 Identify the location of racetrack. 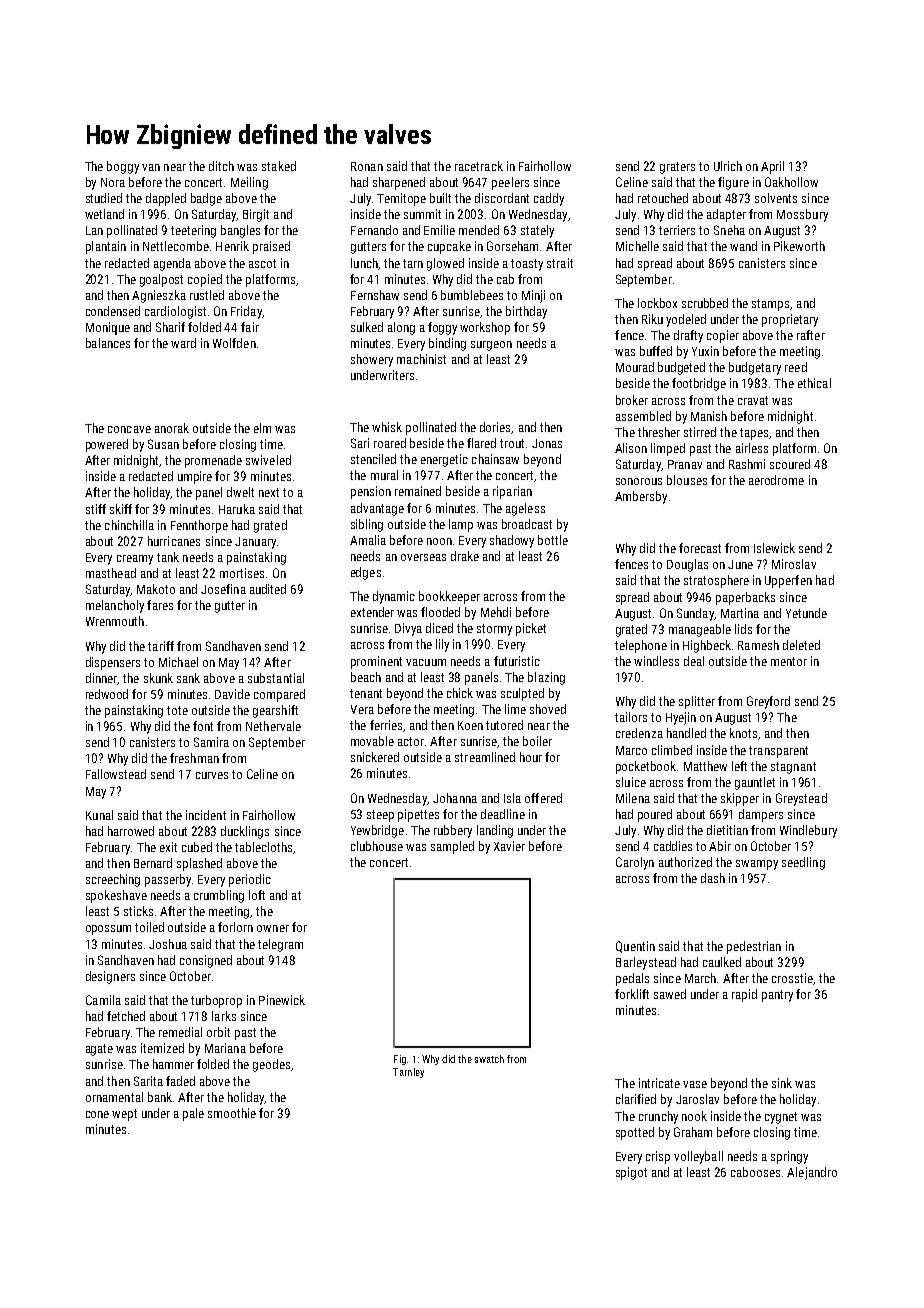
(479, 166).
